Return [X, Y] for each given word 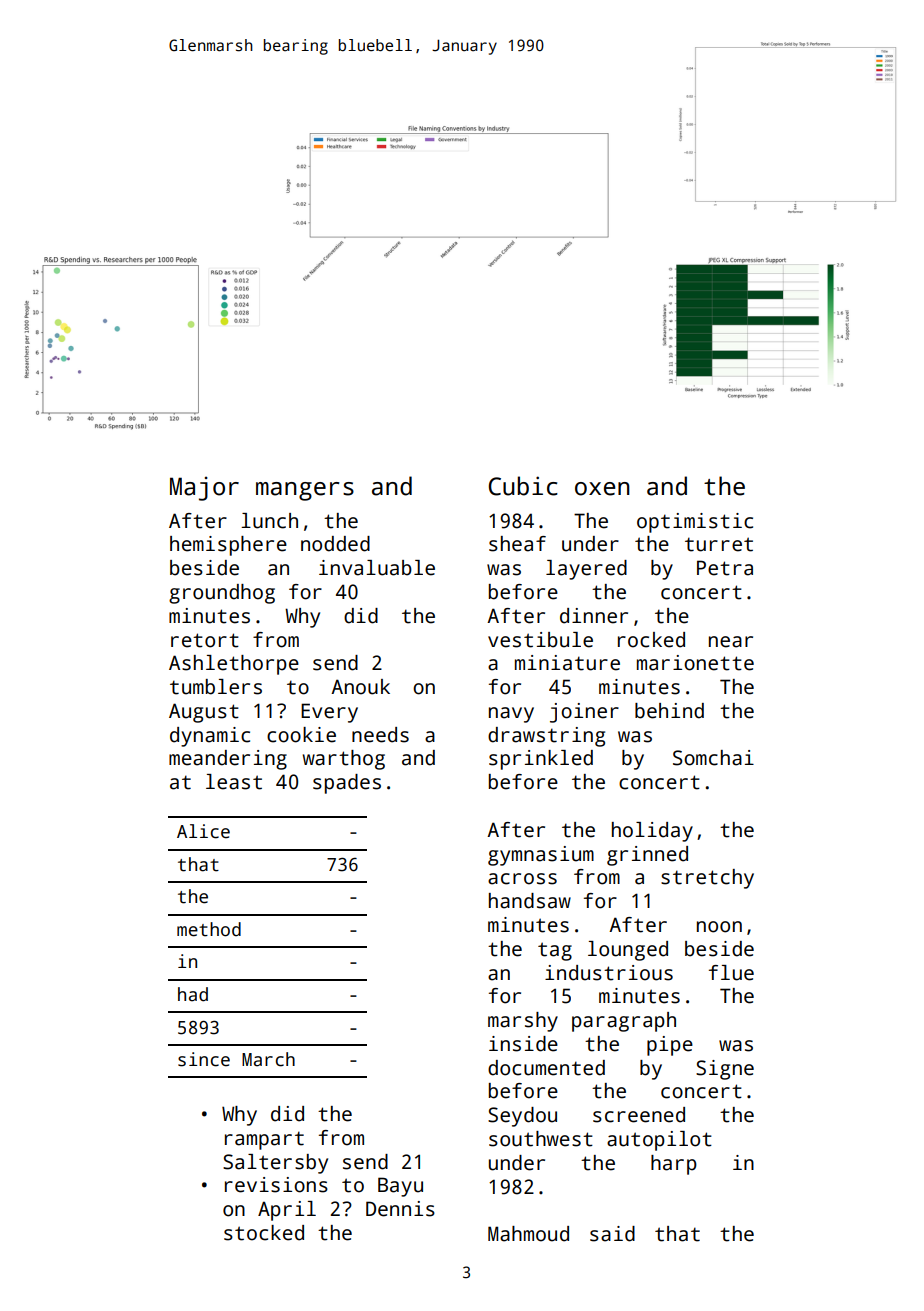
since [204, 1059]
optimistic [695, 523]
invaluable [377, 568]
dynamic [210, 737]
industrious [609, 973]
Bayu [400, 1187]
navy [511, 715]
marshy [523, 1022]
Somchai [713, 758]
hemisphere [228, 546]
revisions [276, 1185]
